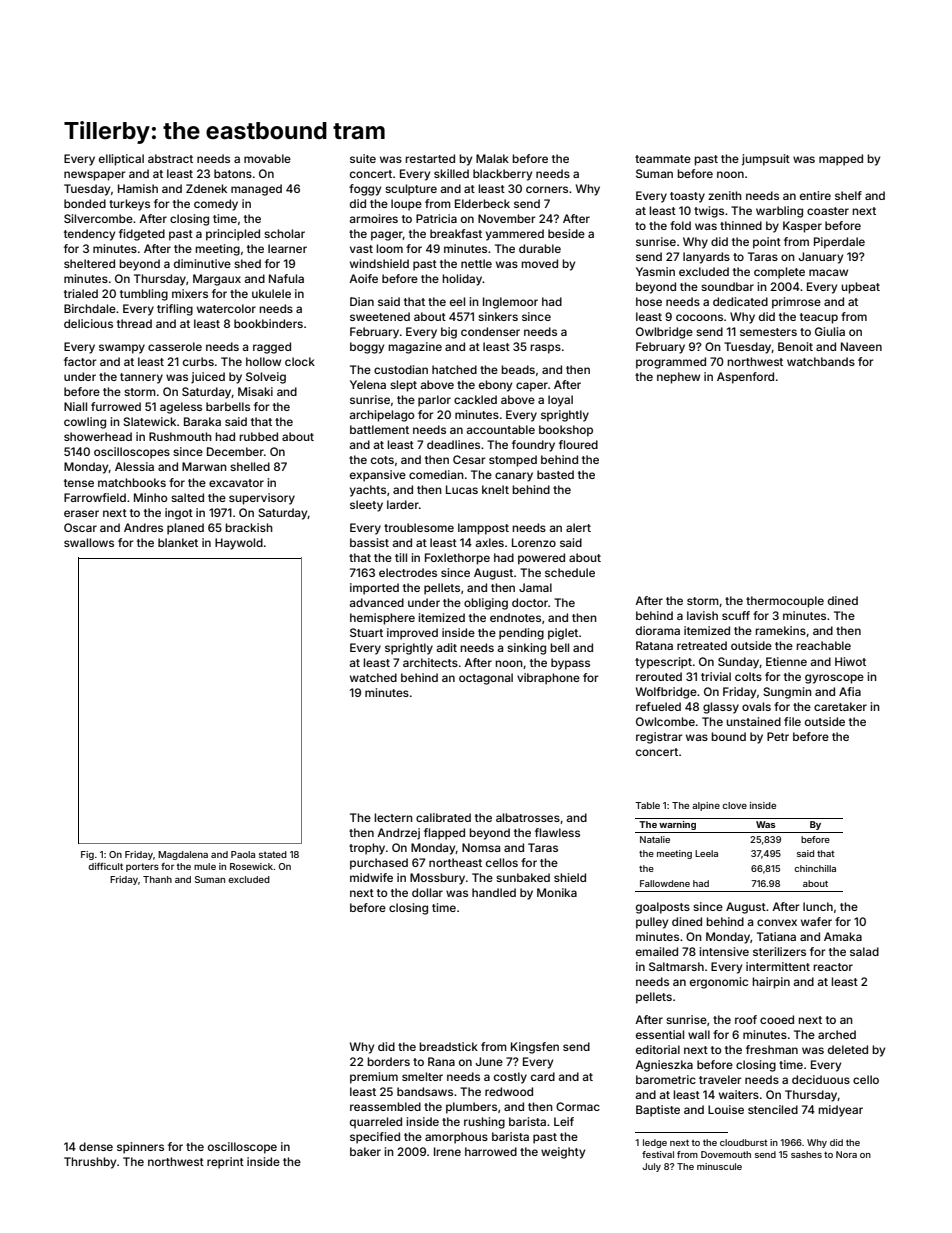  I want to click on scuff, so click(736, 615).
